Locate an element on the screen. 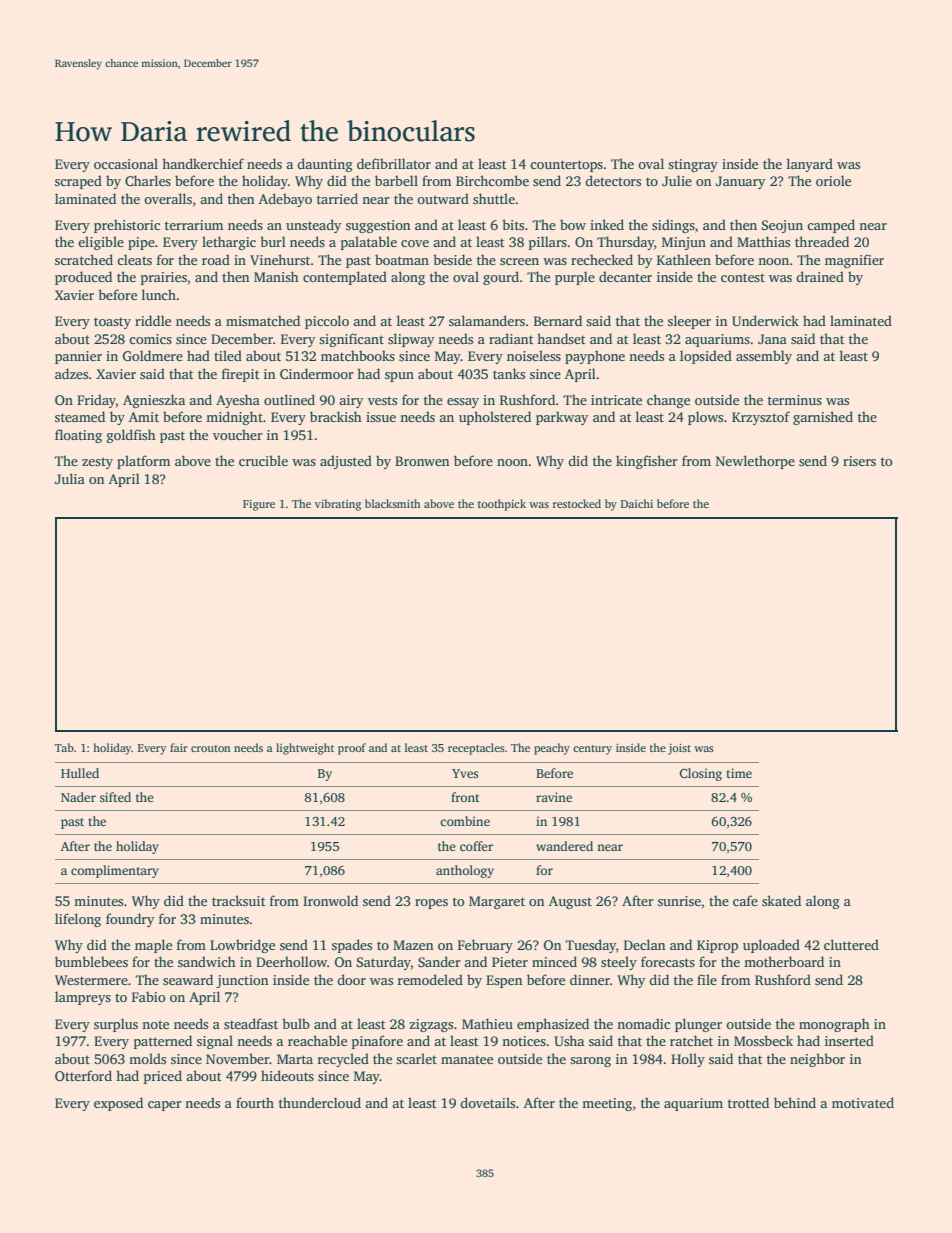 The image size is (952, 1233). time is located at coordinates (739, 773).
